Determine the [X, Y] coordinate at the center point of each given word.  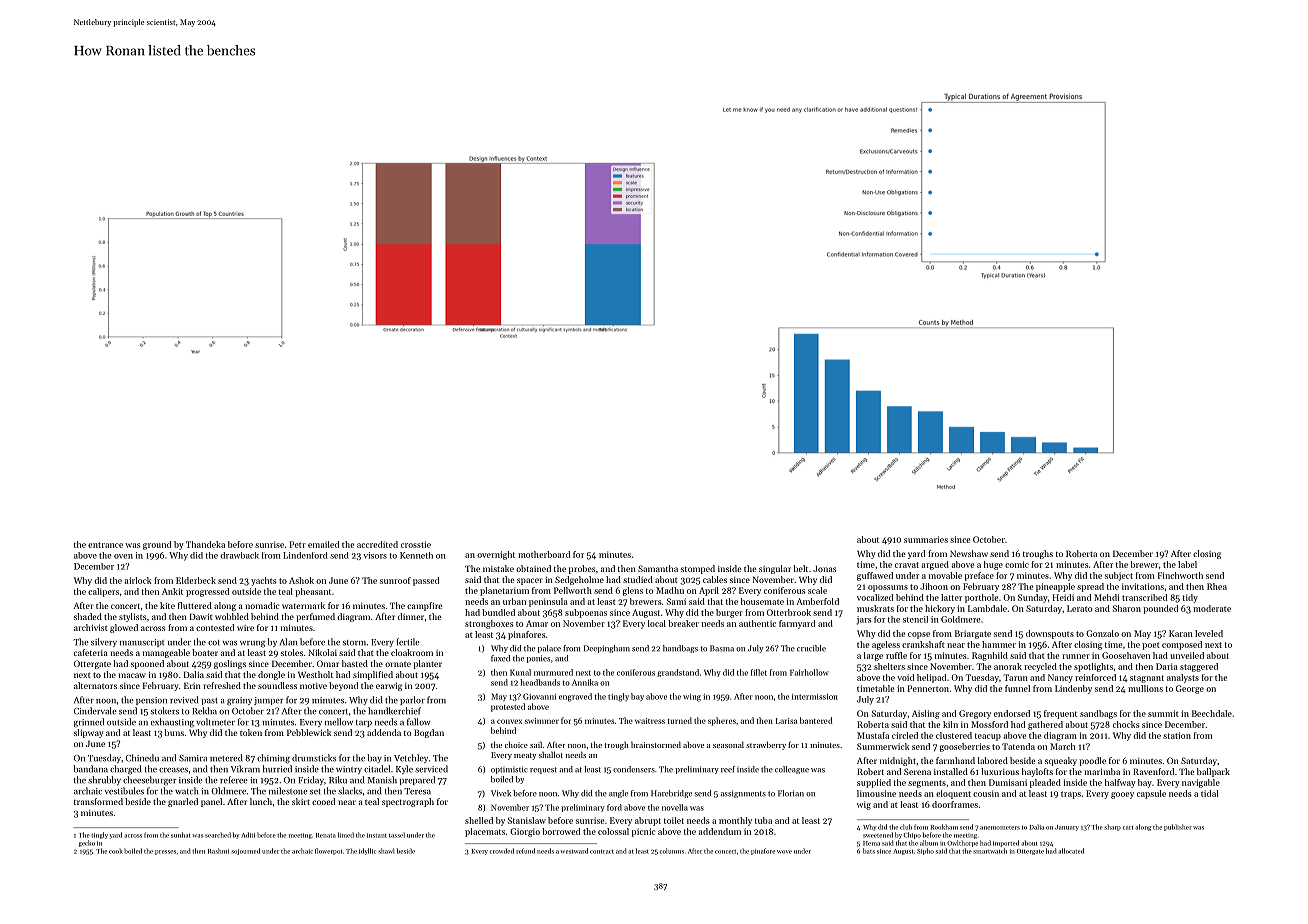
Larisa [786, 721]
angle [618, 794]
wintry [349, 770]
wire [245, 628]
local [657, 623]
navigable [1201, 783]
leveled [1209, 633]
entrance [105, 545]
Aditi [248, 835]
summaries [926, 539]
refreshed [222, 685]
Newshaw [969, 553]
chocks [1126, 724]
